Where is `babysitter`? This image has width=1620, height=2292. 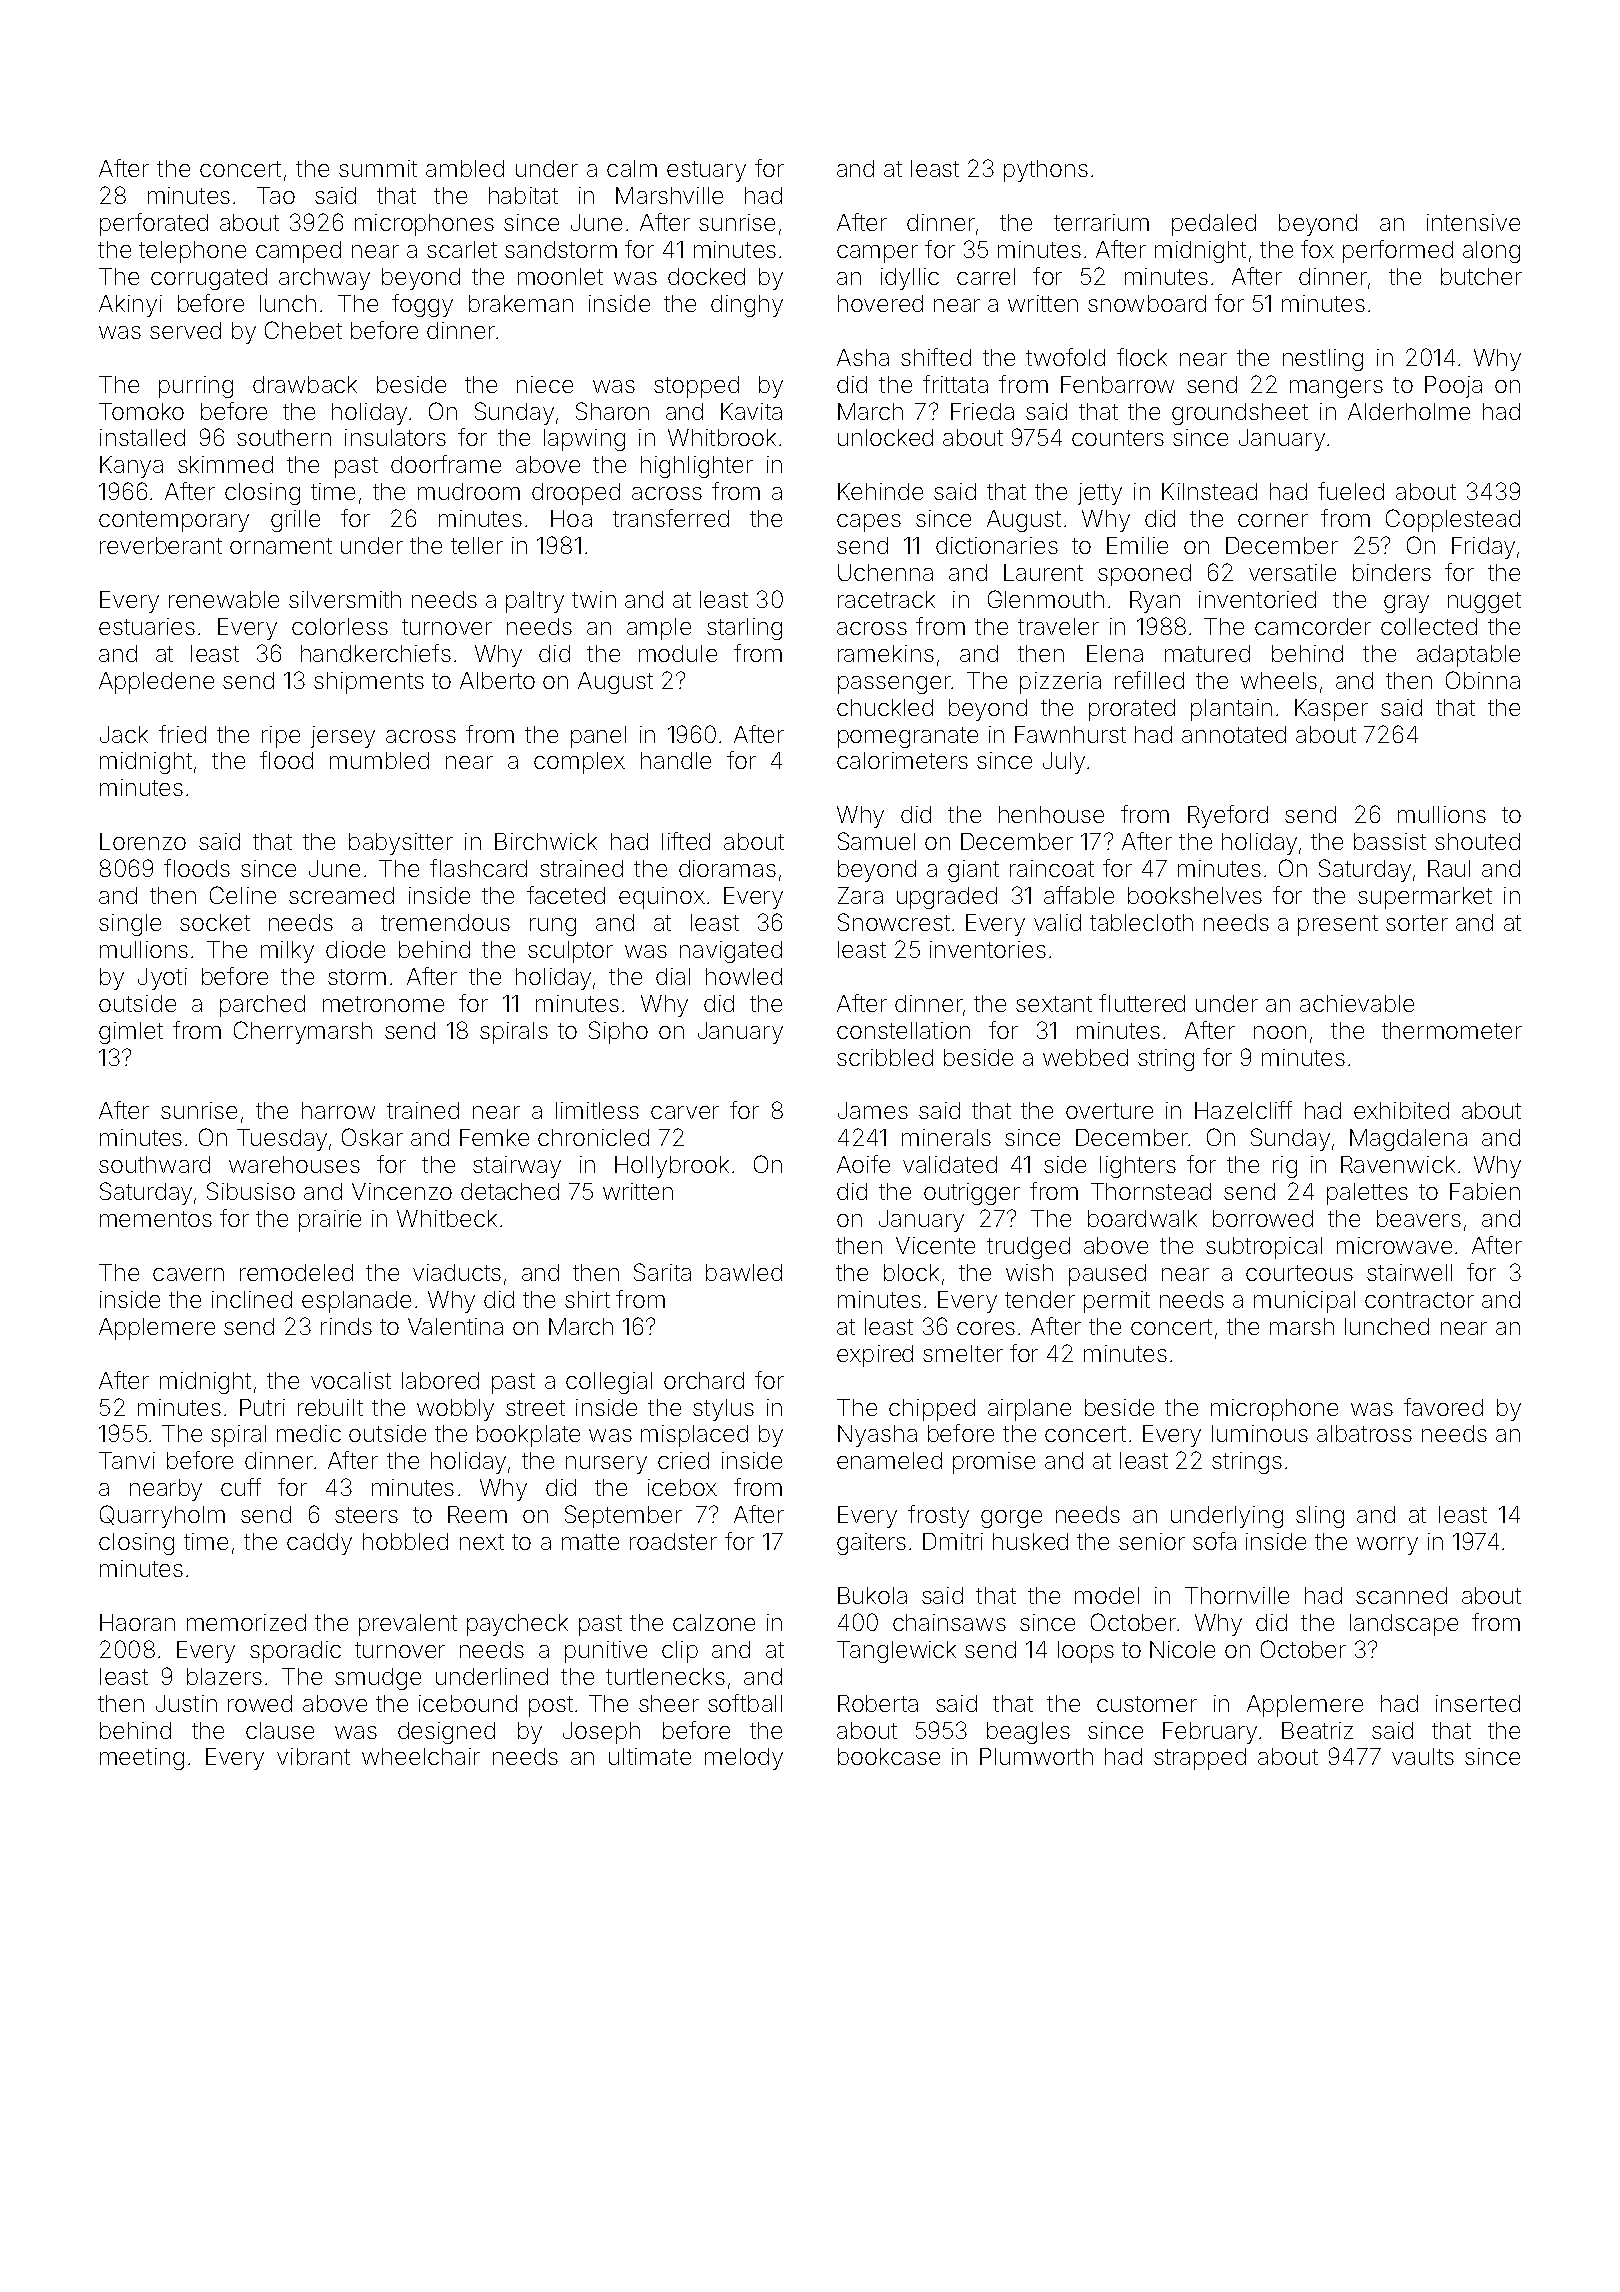
babysitter is located at coordinates (401, 844).
